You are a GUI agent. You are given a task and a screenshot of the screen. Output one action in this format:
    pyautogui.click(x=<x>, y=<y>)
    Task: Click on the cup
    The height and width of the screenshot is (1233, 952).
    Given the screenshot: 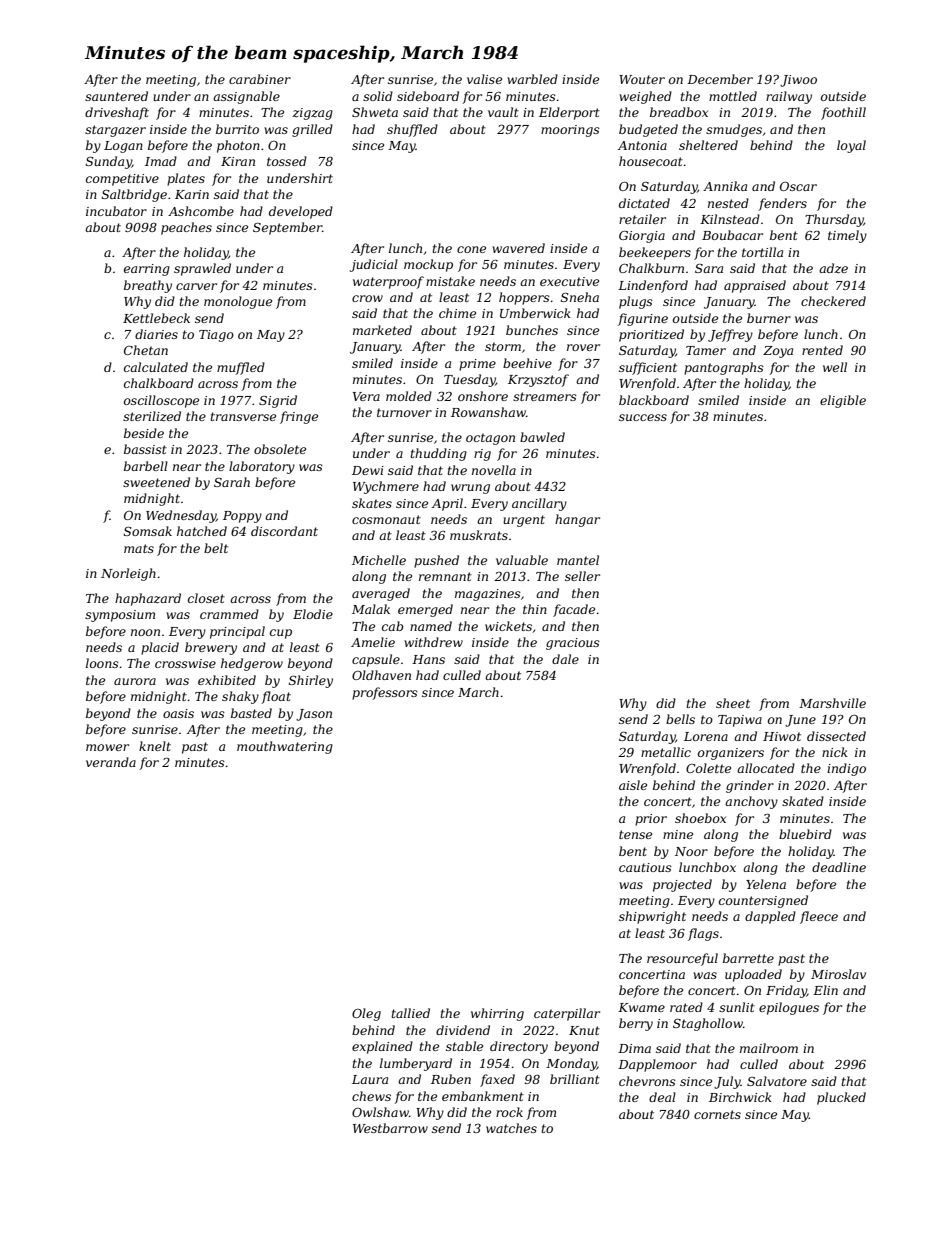 What is the action you would take?
    pyautogui.click(x=281, y=634)
